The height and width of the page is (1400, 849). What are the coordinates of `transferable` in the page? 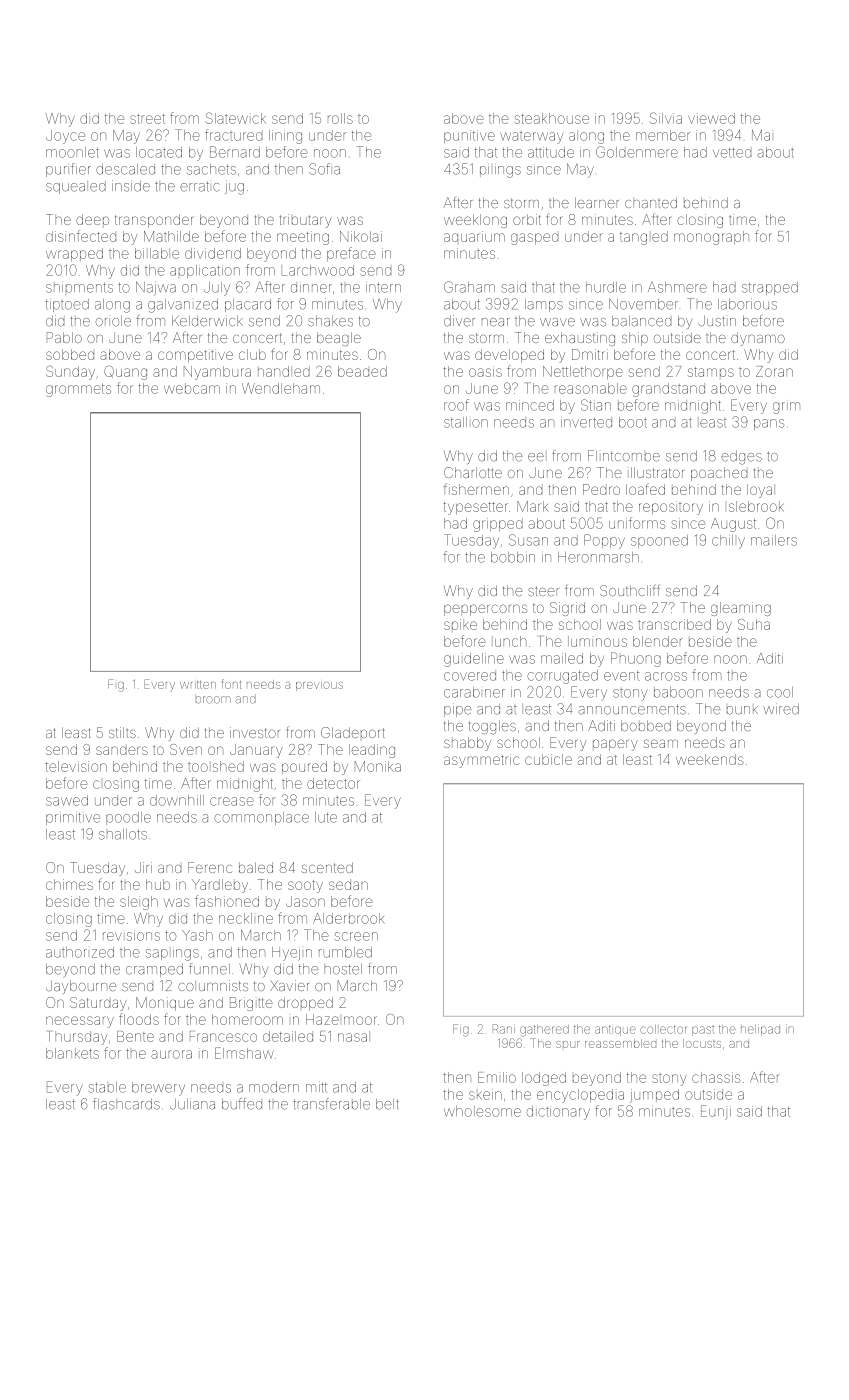 It's located at (331, 1104).
